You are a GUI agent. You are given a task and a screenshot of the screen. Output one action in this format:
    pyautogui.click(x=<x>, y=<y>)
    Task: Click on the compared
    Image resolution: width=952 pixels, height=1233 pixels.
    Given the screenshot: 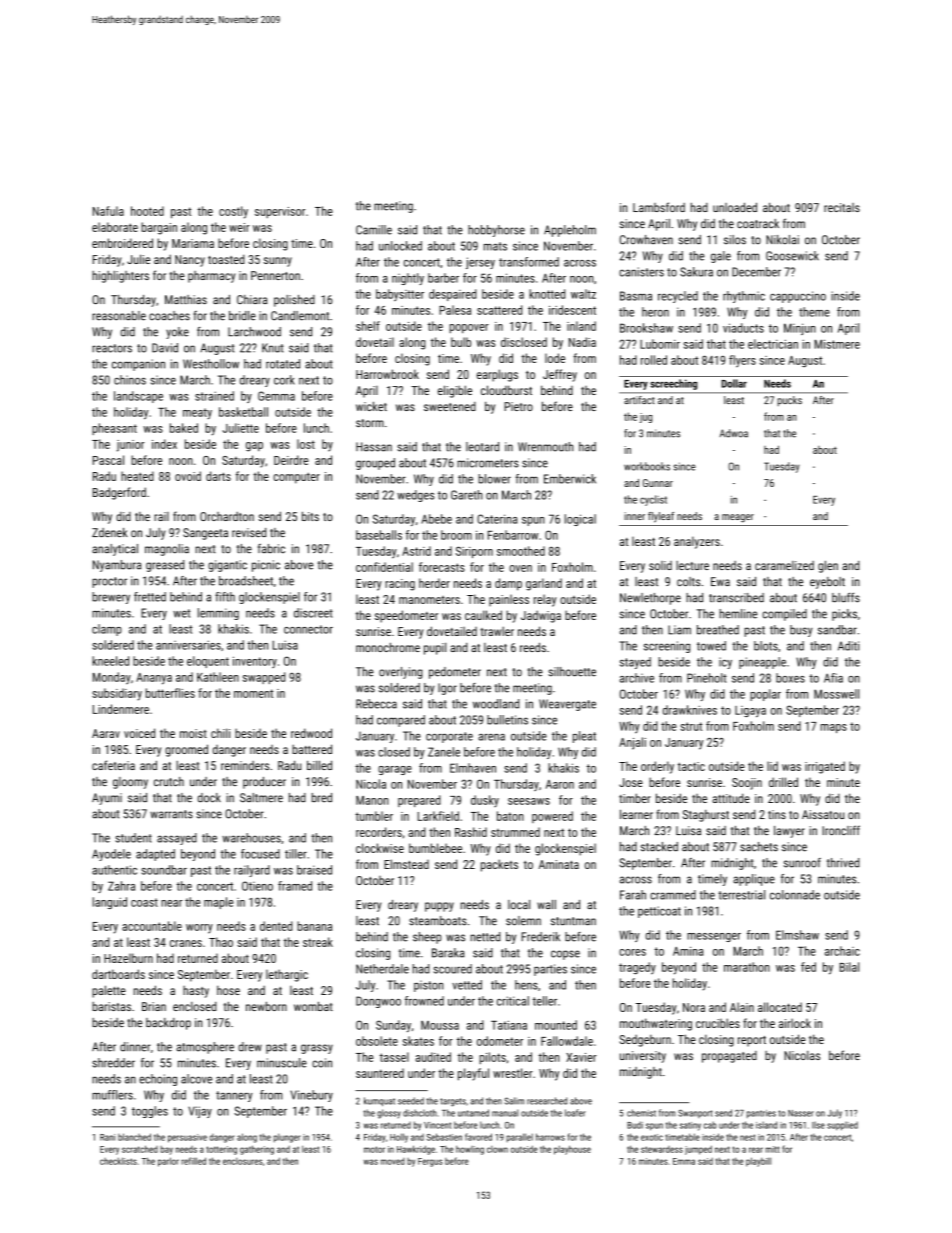 What is the action you would take?
    pyautogui.click(x=401, y=721)
